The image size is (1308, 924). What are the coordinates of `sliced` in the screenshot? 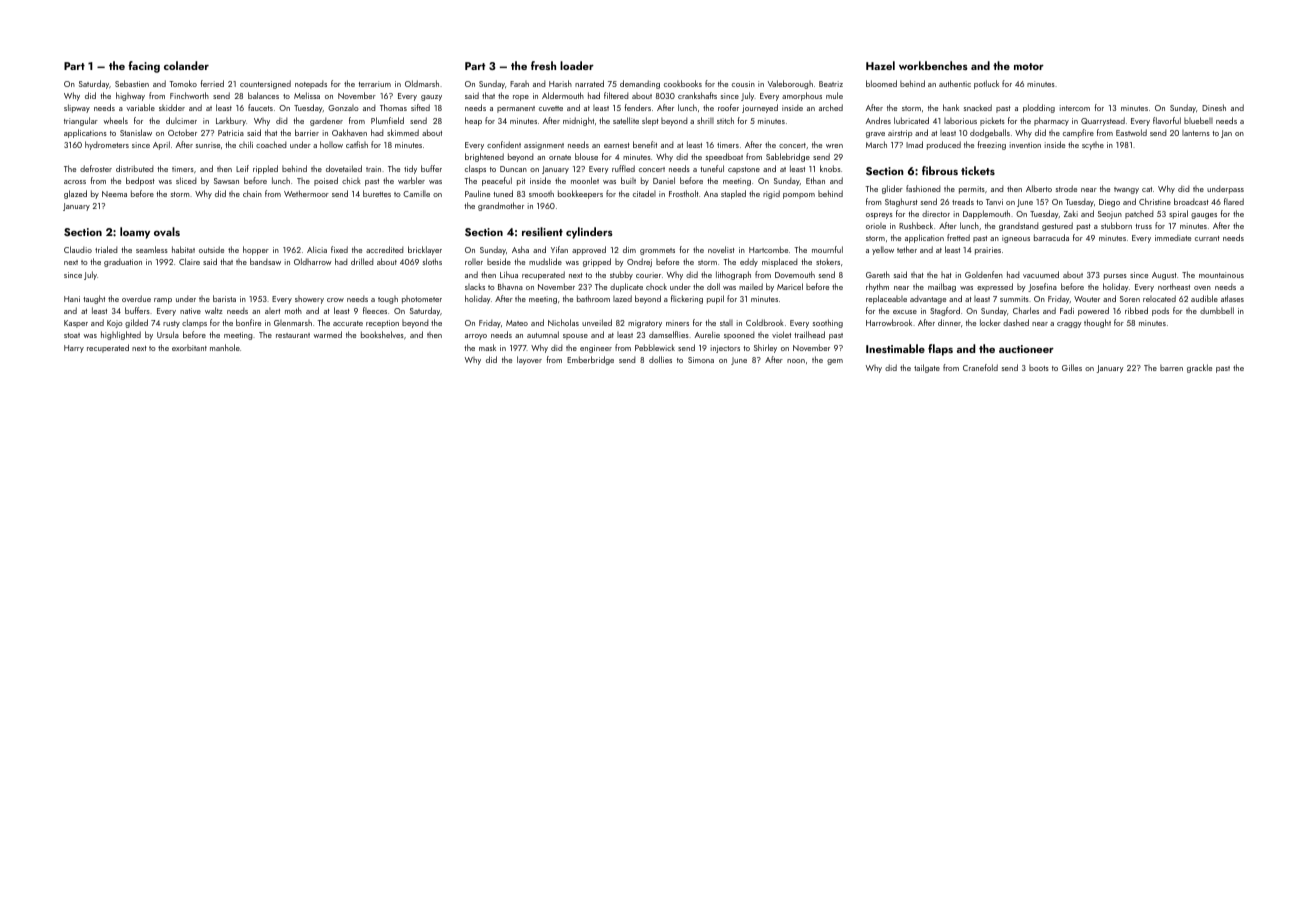 It's located at (186, 180).
